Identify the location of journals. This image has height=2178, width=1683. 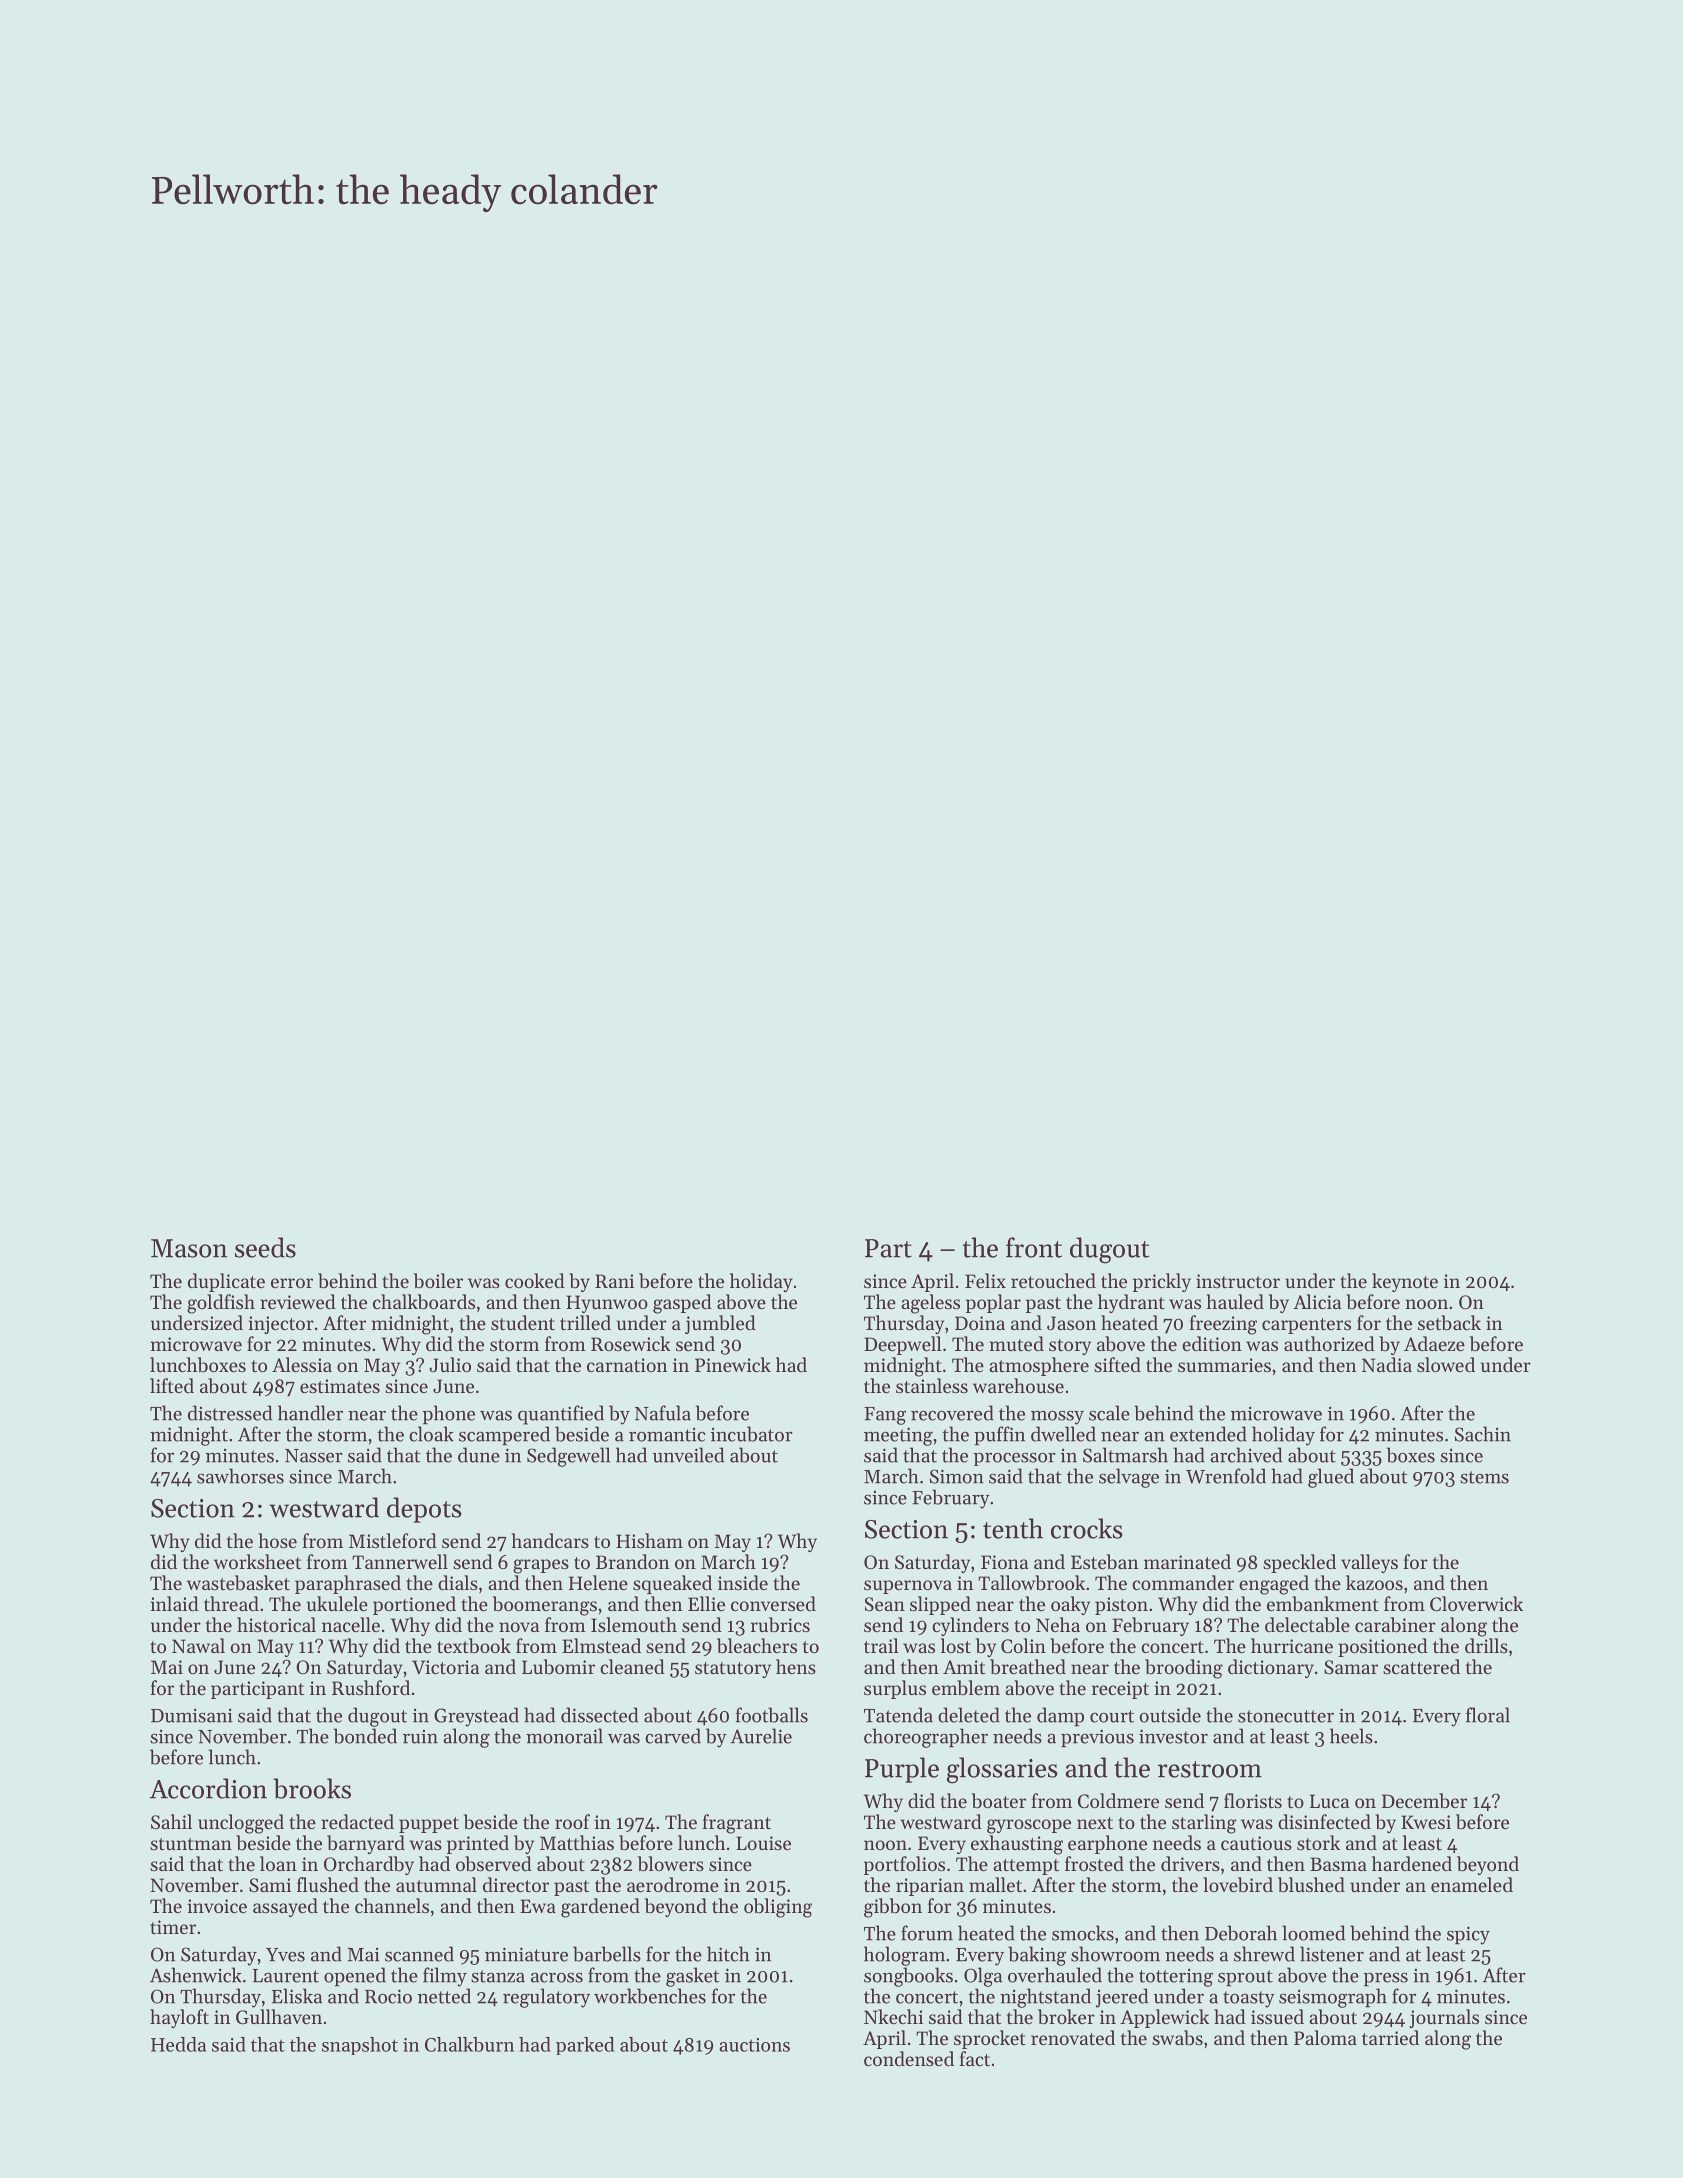
(1444, 2018).
